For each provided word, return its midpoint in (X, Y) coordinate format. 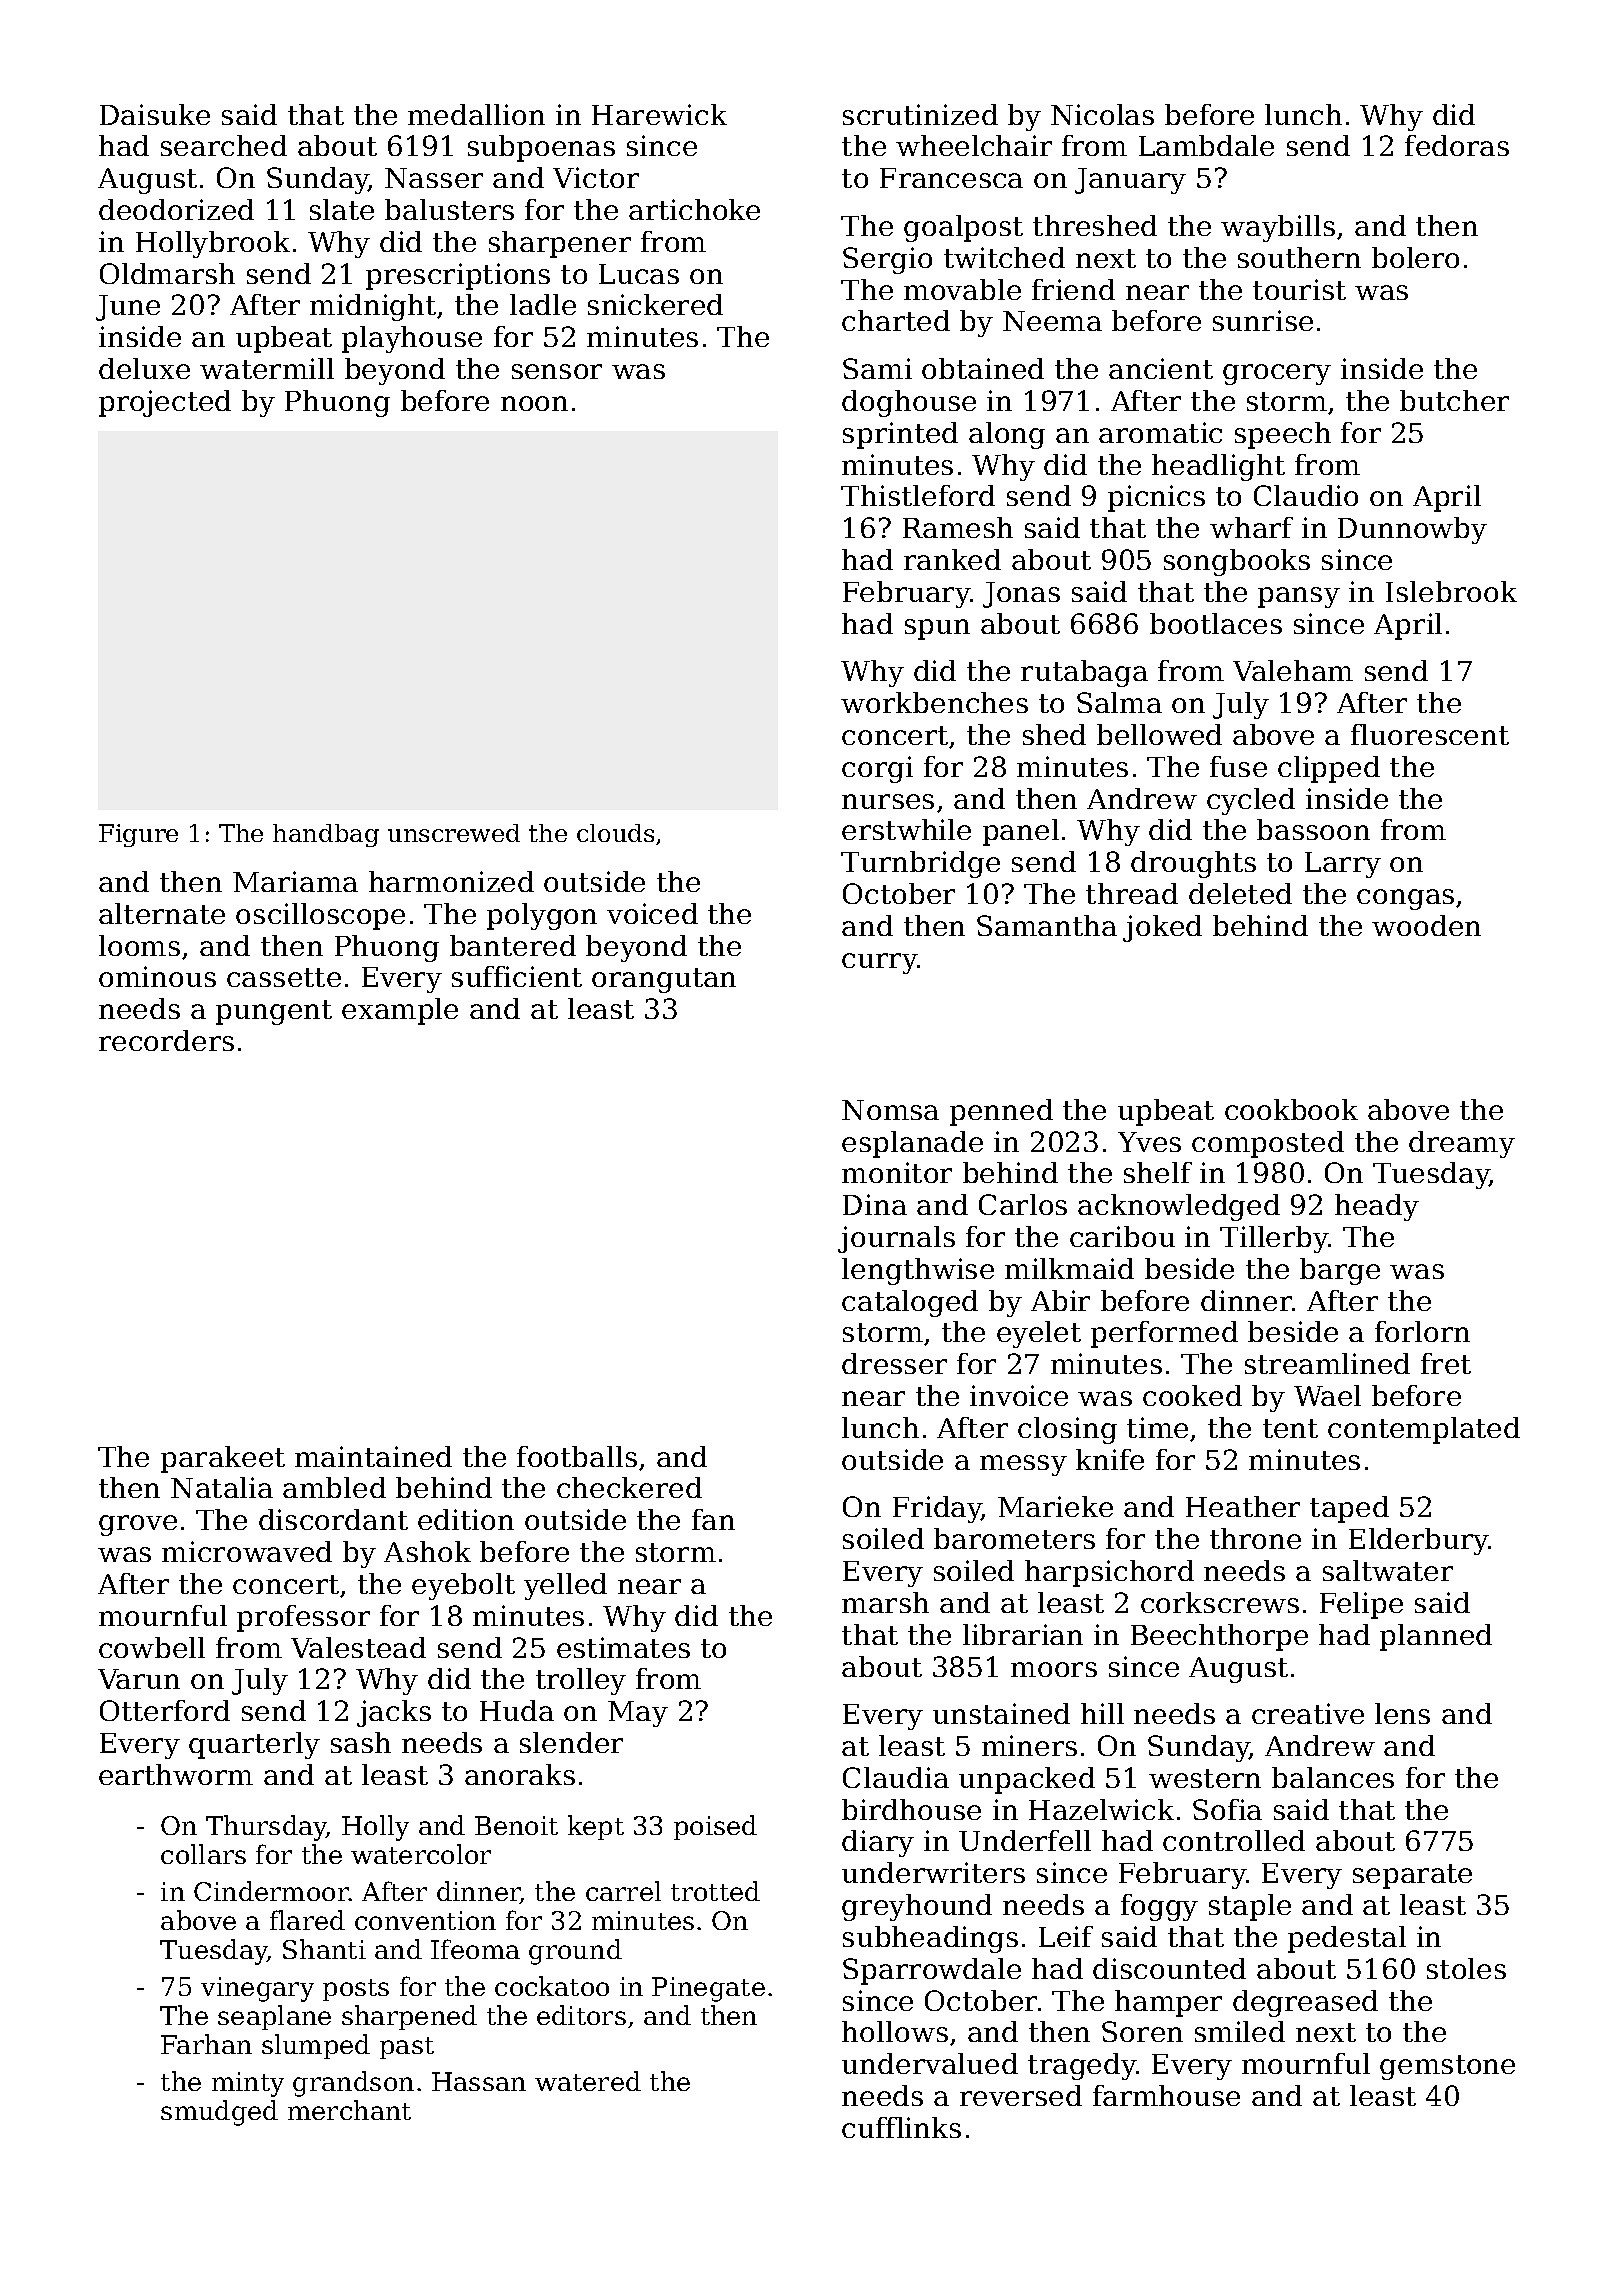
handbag (326, 835)
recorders (166, 1040)
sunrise (1263, 320)
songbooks (1237, 562)
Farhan (206, 2044)
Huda (517, 1710)
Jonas (1021, 595)
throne (1255, 1538)
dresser (894, 1363)
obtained (983, 368)
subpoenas (541, 148)
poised (715, 1827)
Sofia (1227, 1809)
